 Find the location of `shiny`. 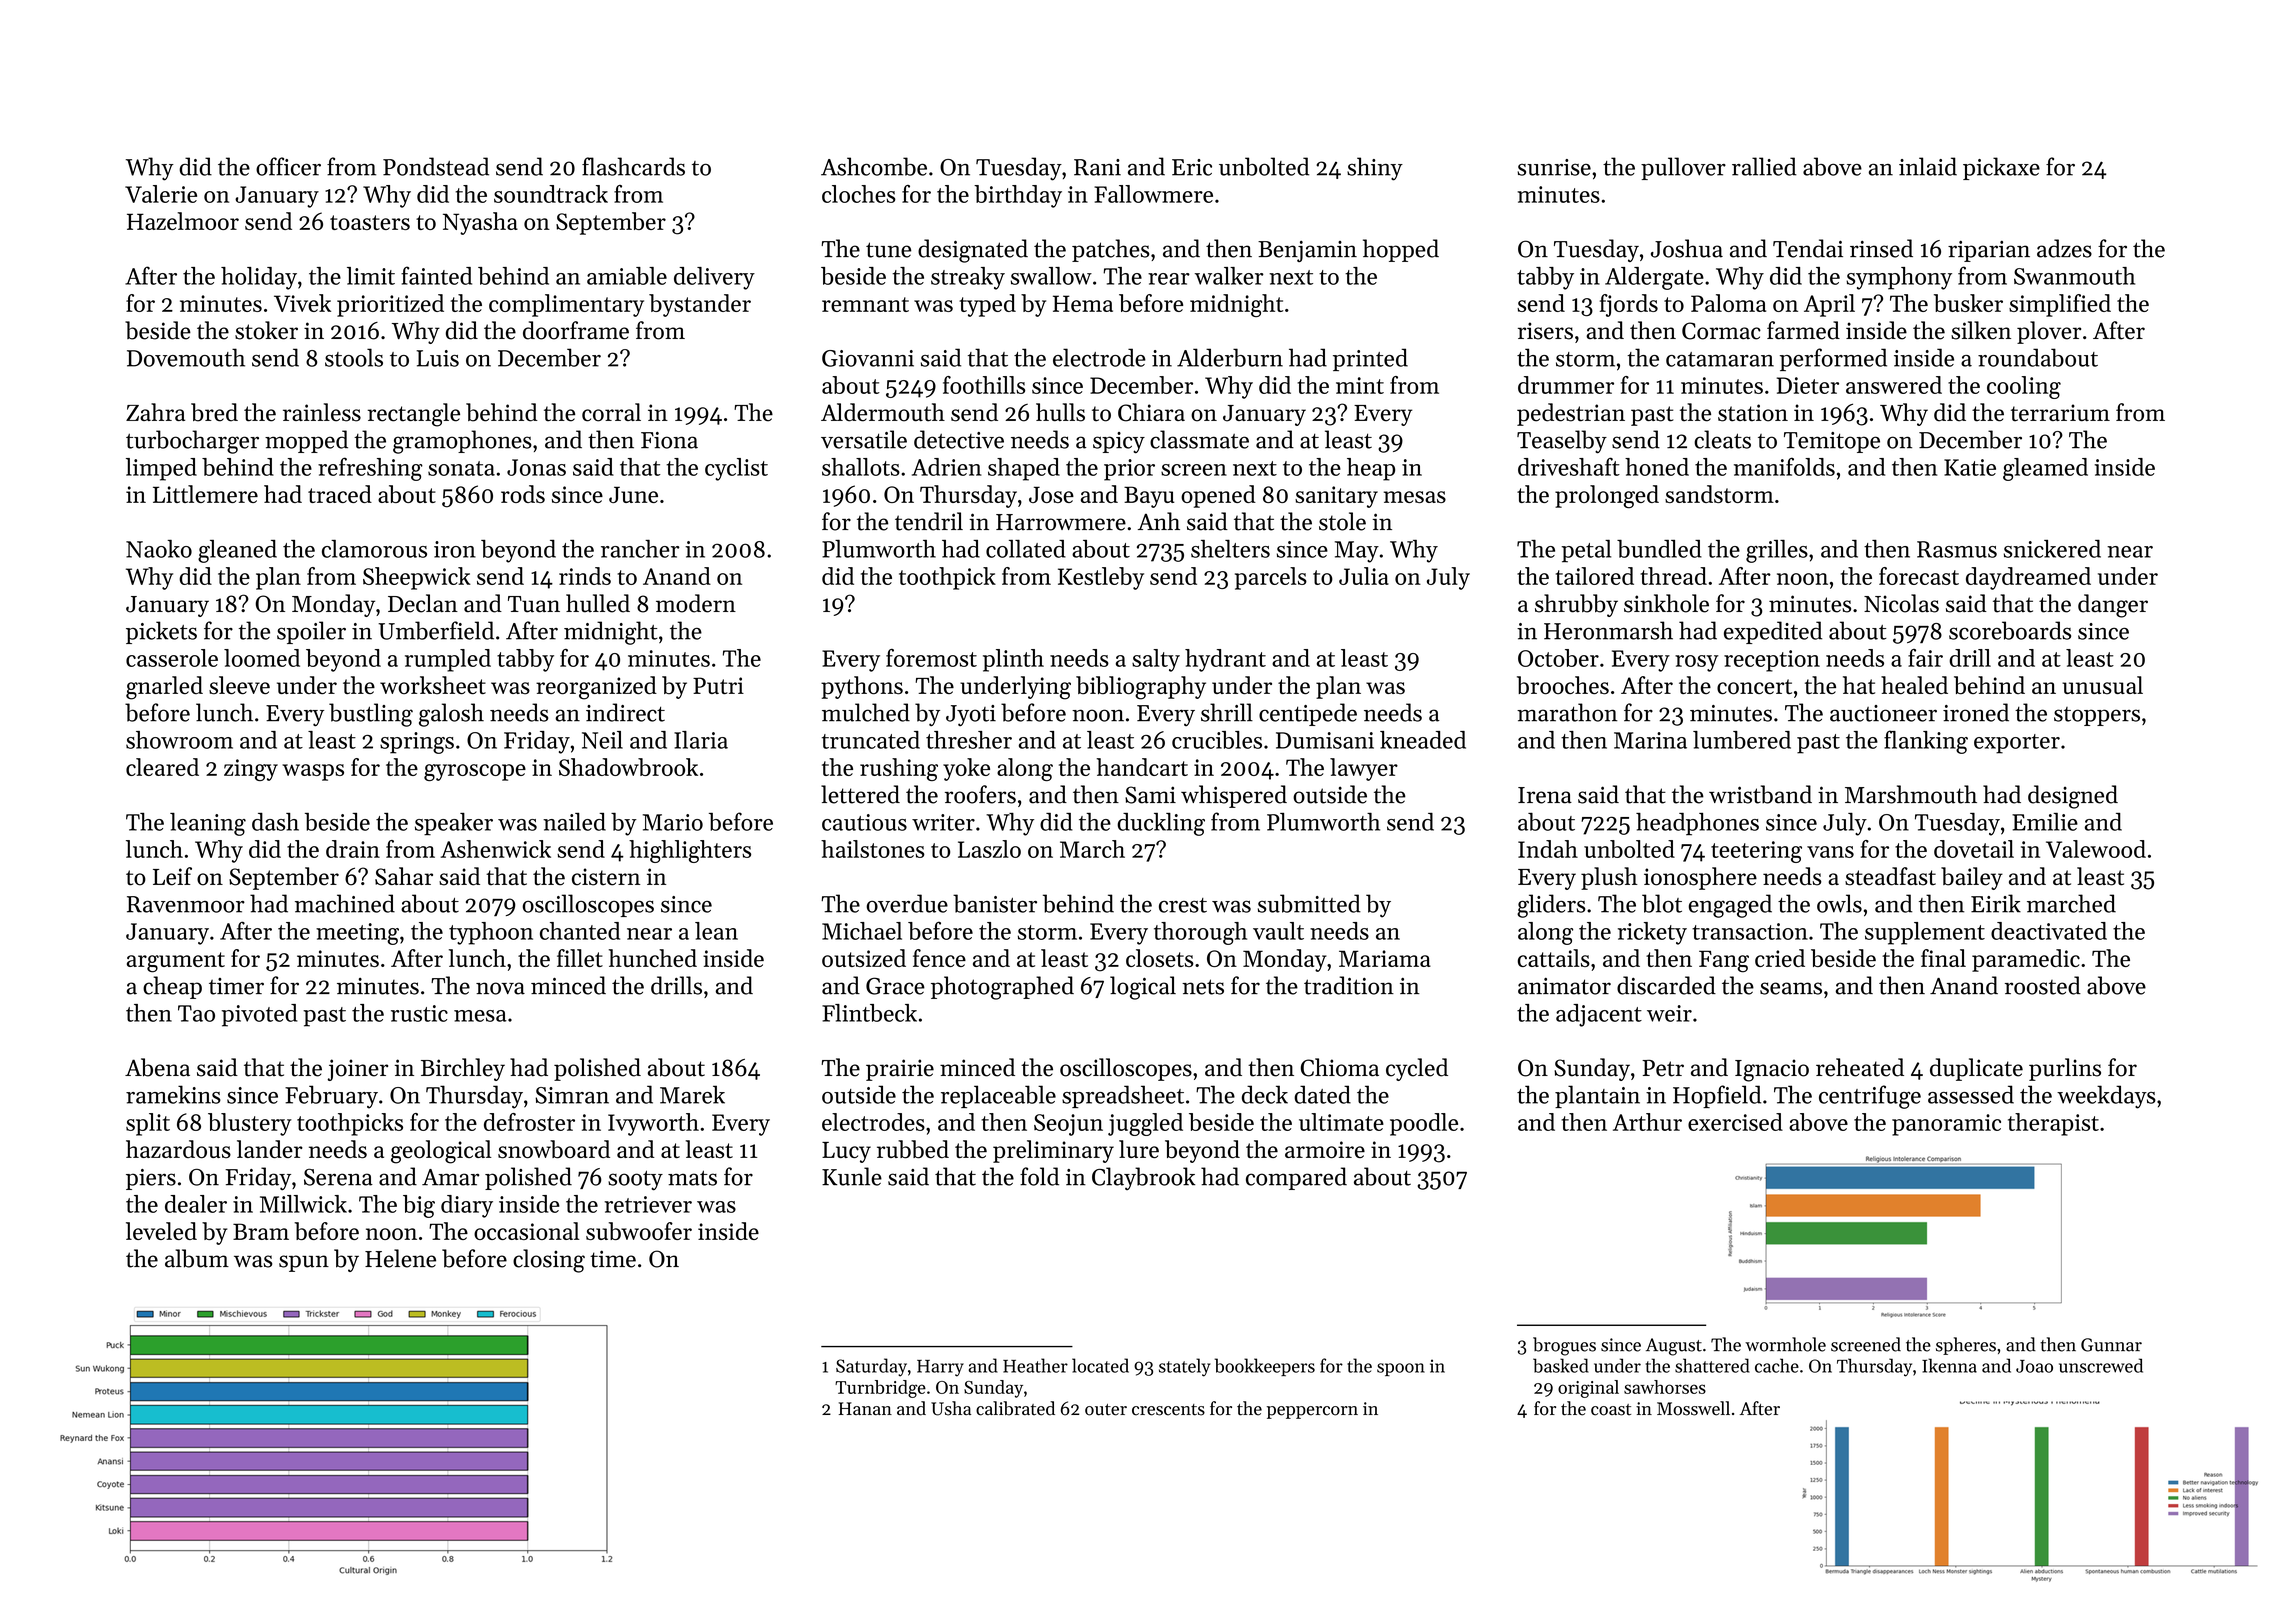

shiny is located at coordinates (1375, 169).
